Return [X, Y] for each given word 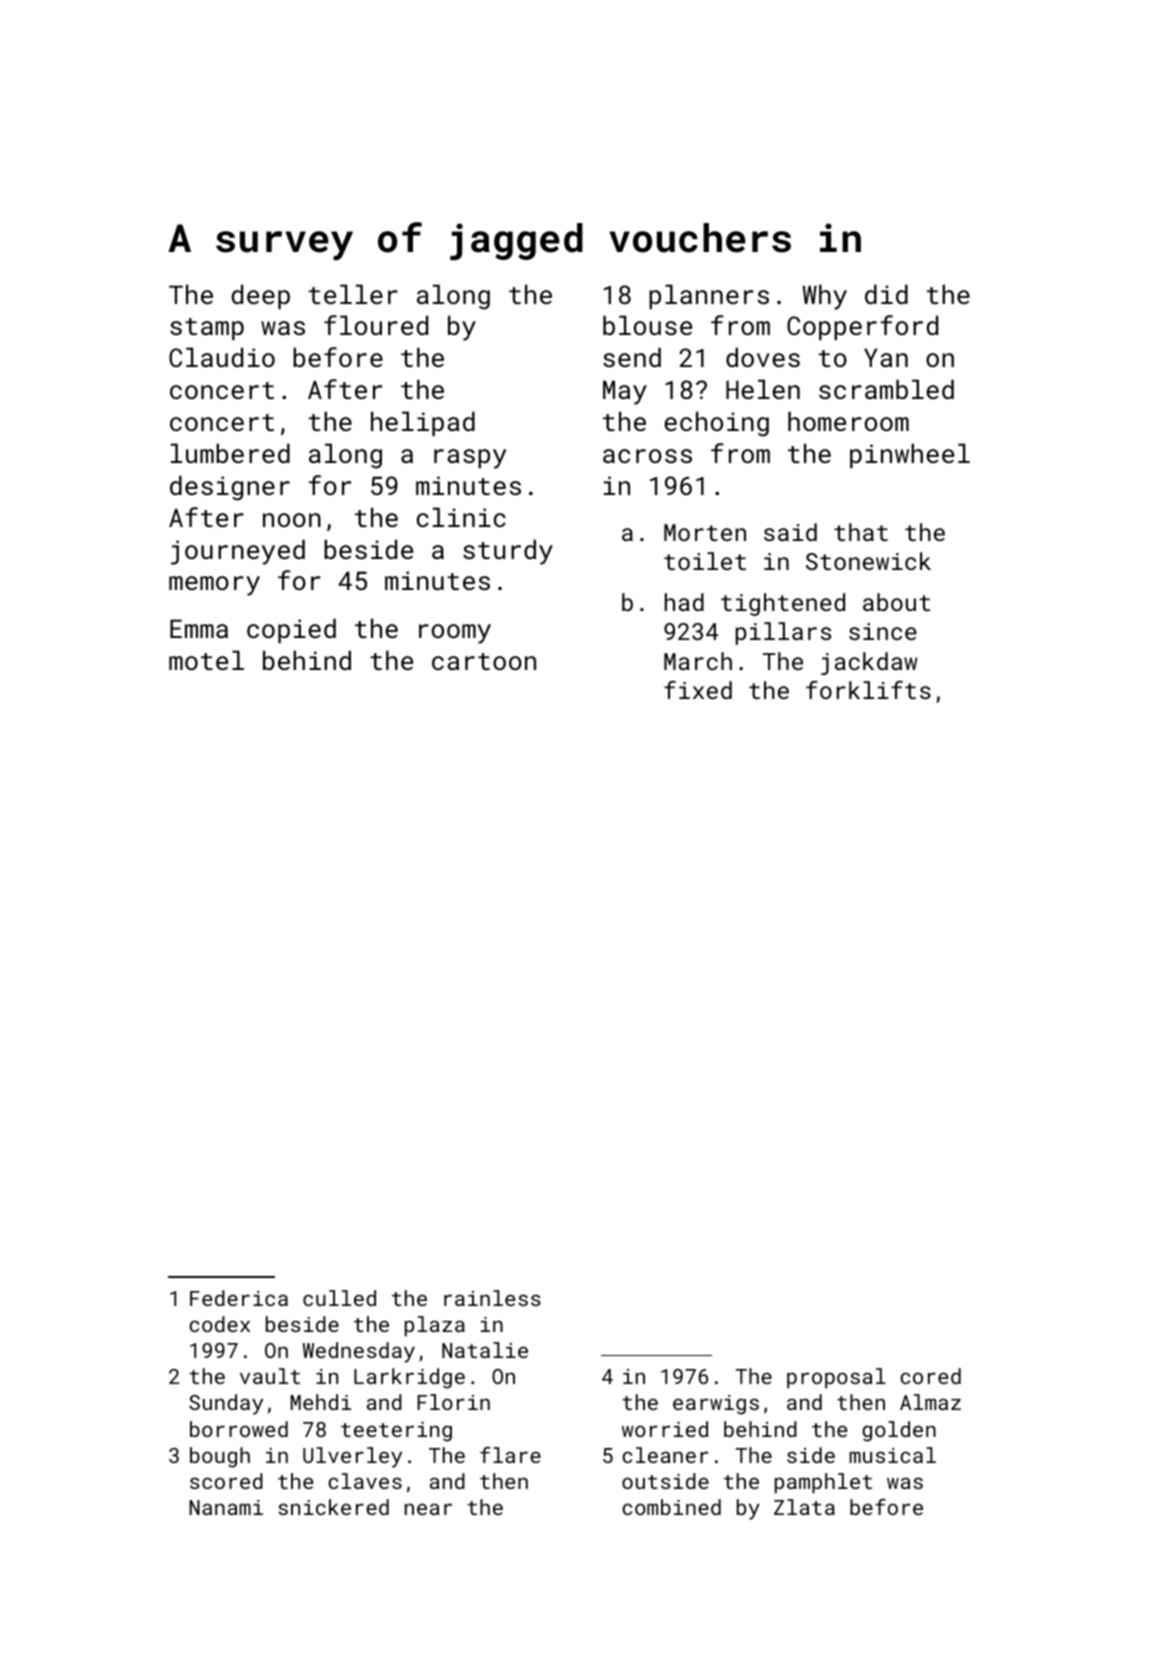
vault [270, 1376]
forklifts [868, 690]
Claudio [222, 357]
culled [339, 1298]
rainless [492, 1298]
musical [892, 1455]
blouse [647, 325]
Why [824, 297]
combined [671, 1507]
